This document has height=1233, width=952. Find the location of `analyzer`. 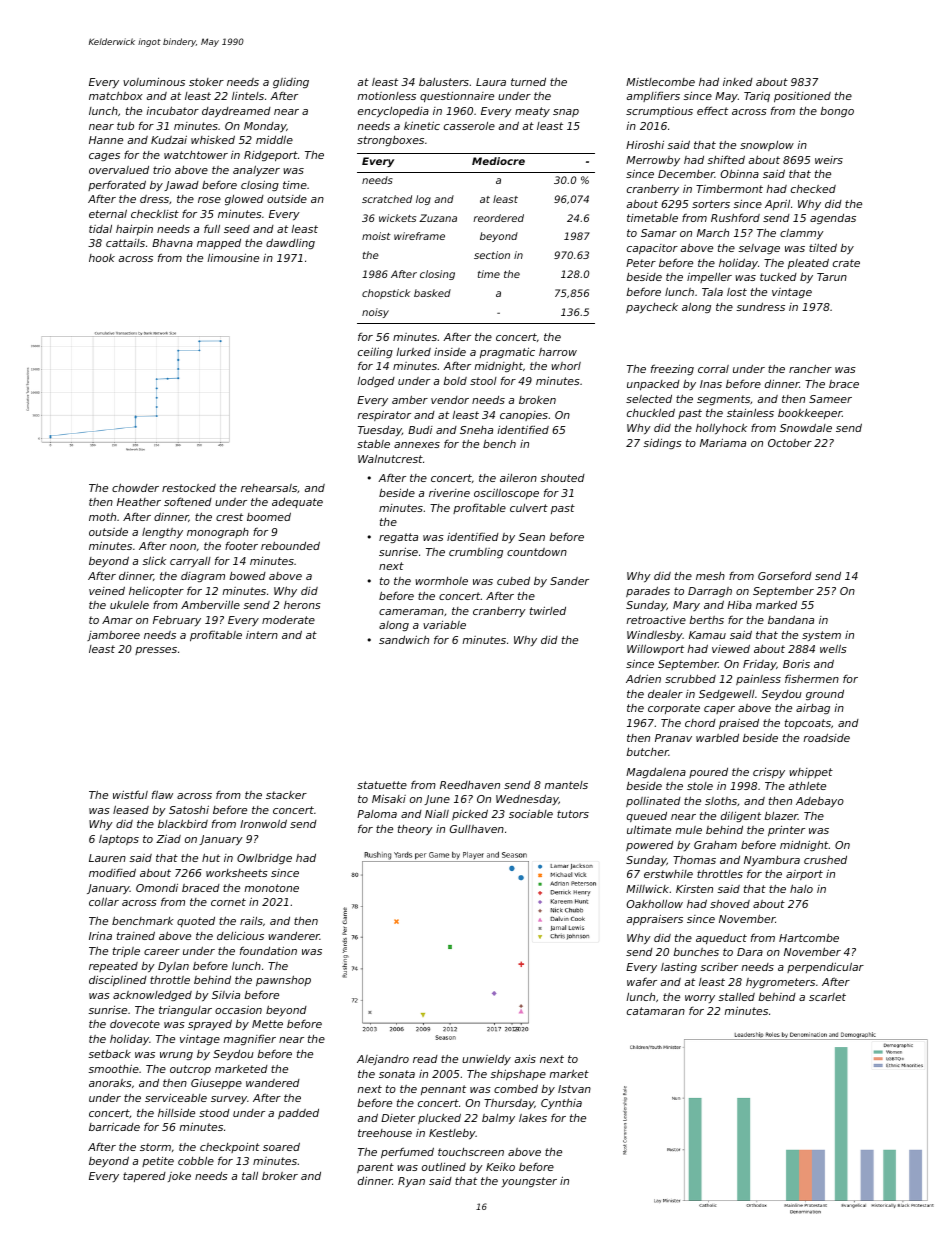

analyzer is located at coordinates (256, 171).
